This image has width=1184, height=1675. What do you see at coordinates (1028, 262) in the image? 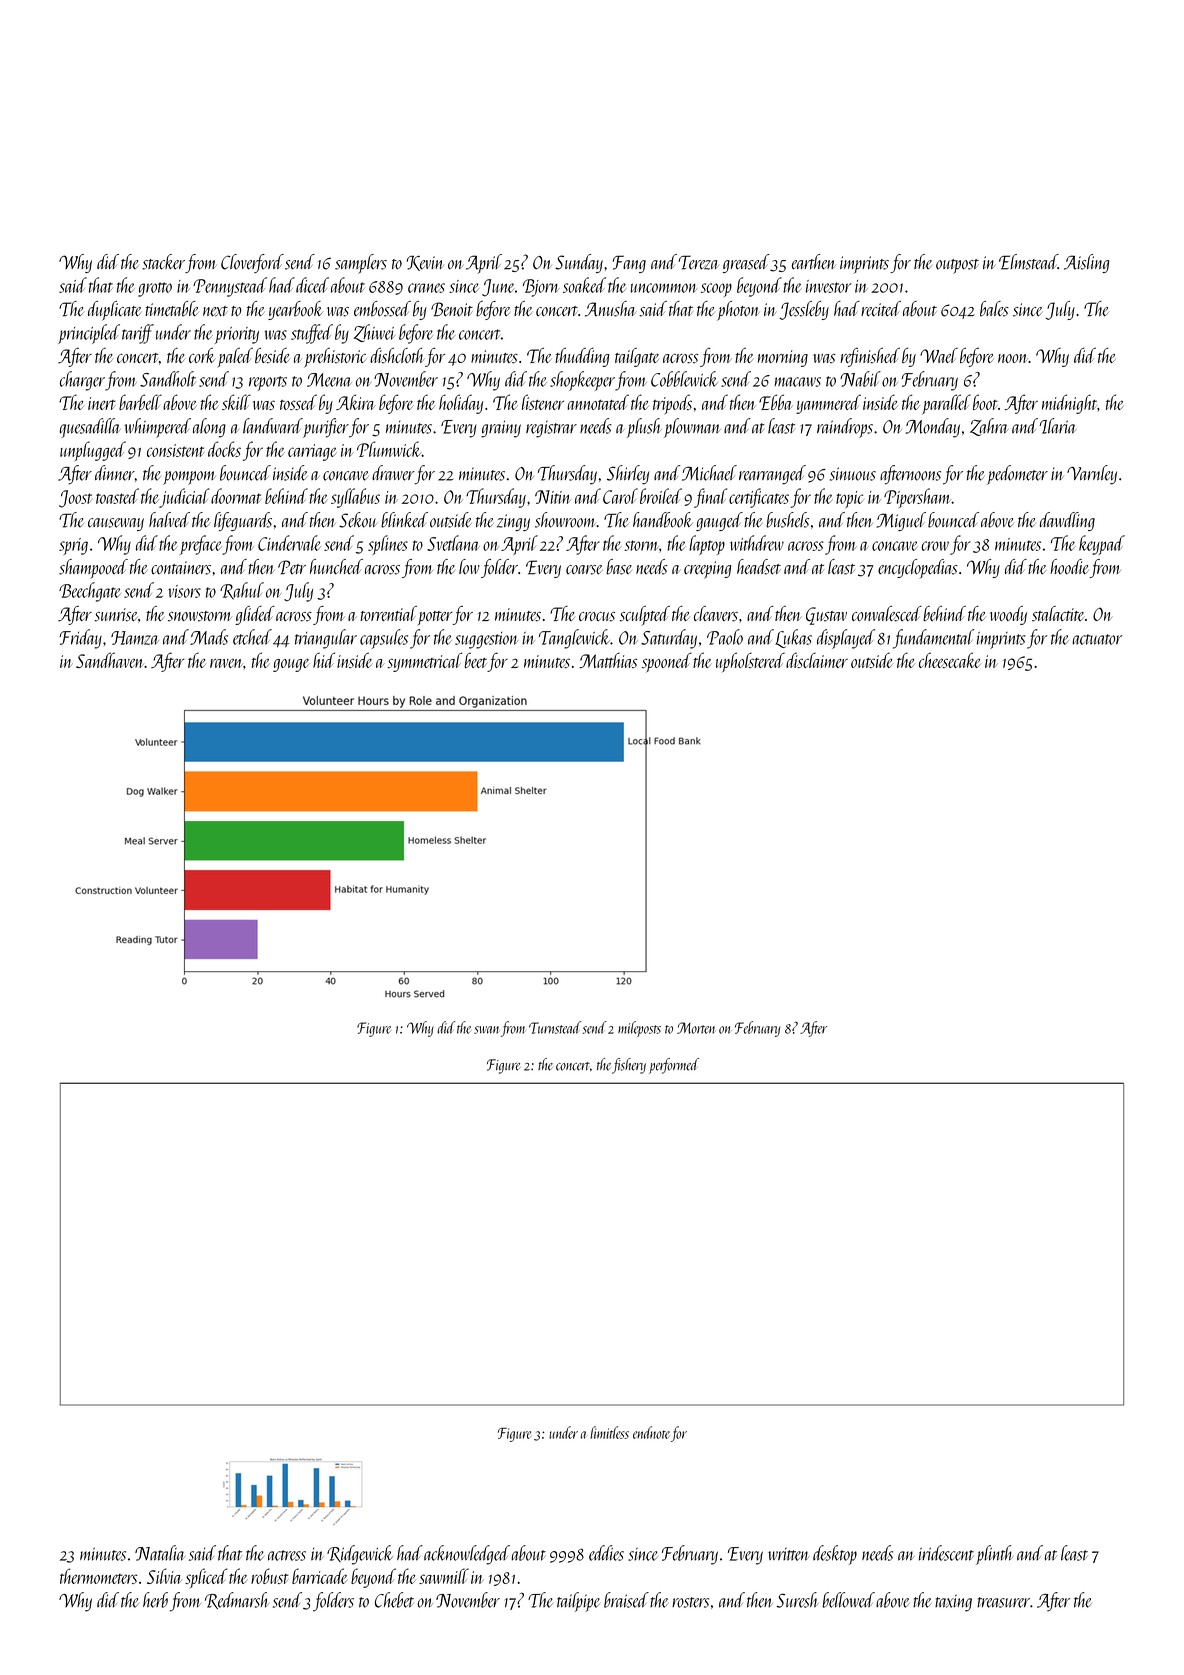
I see `Elmstead` at bounding box center [1028, 262].
